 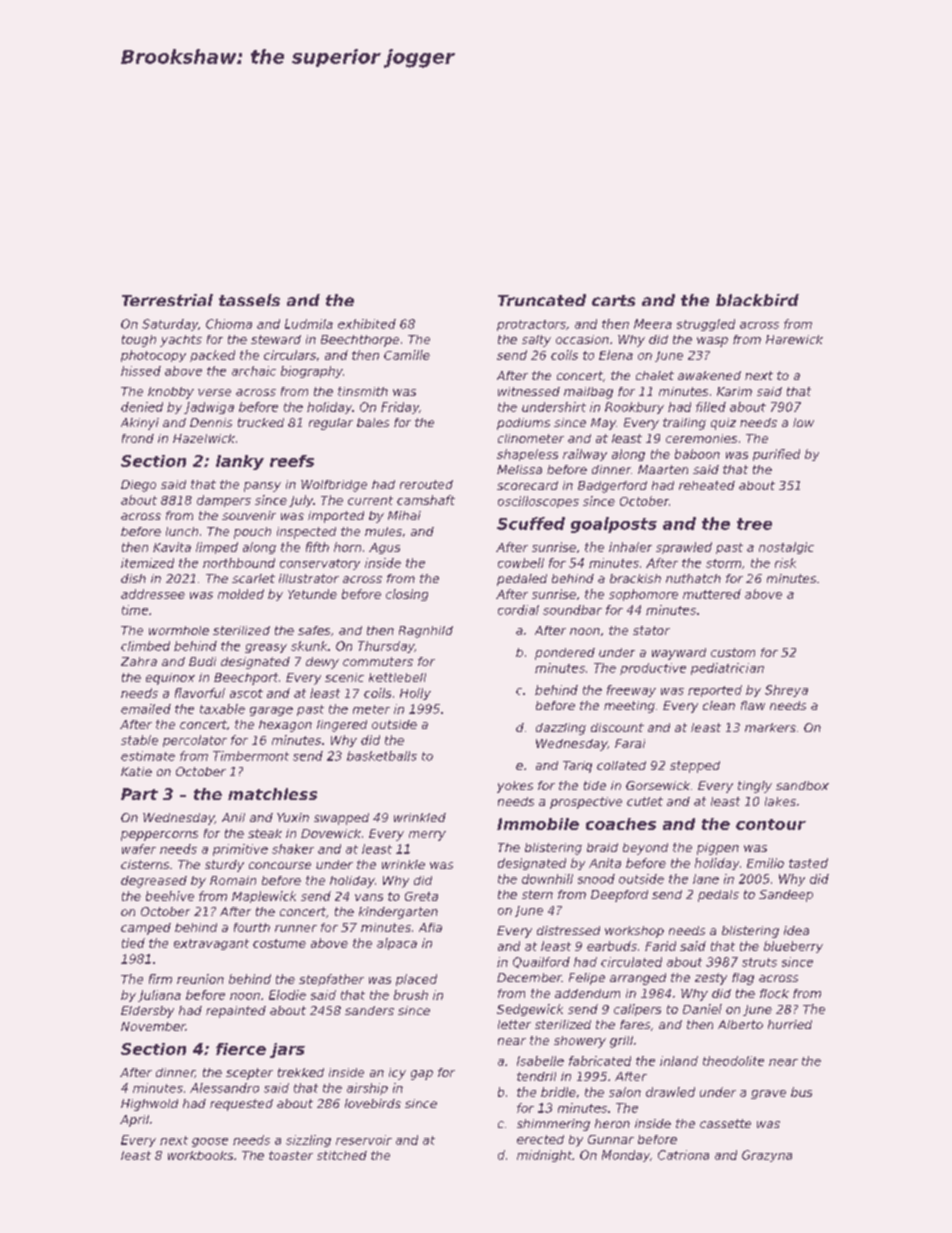 What do you see at coordinates (529, 977) in the page?
I see `December` at bounding box center [529, 977].
